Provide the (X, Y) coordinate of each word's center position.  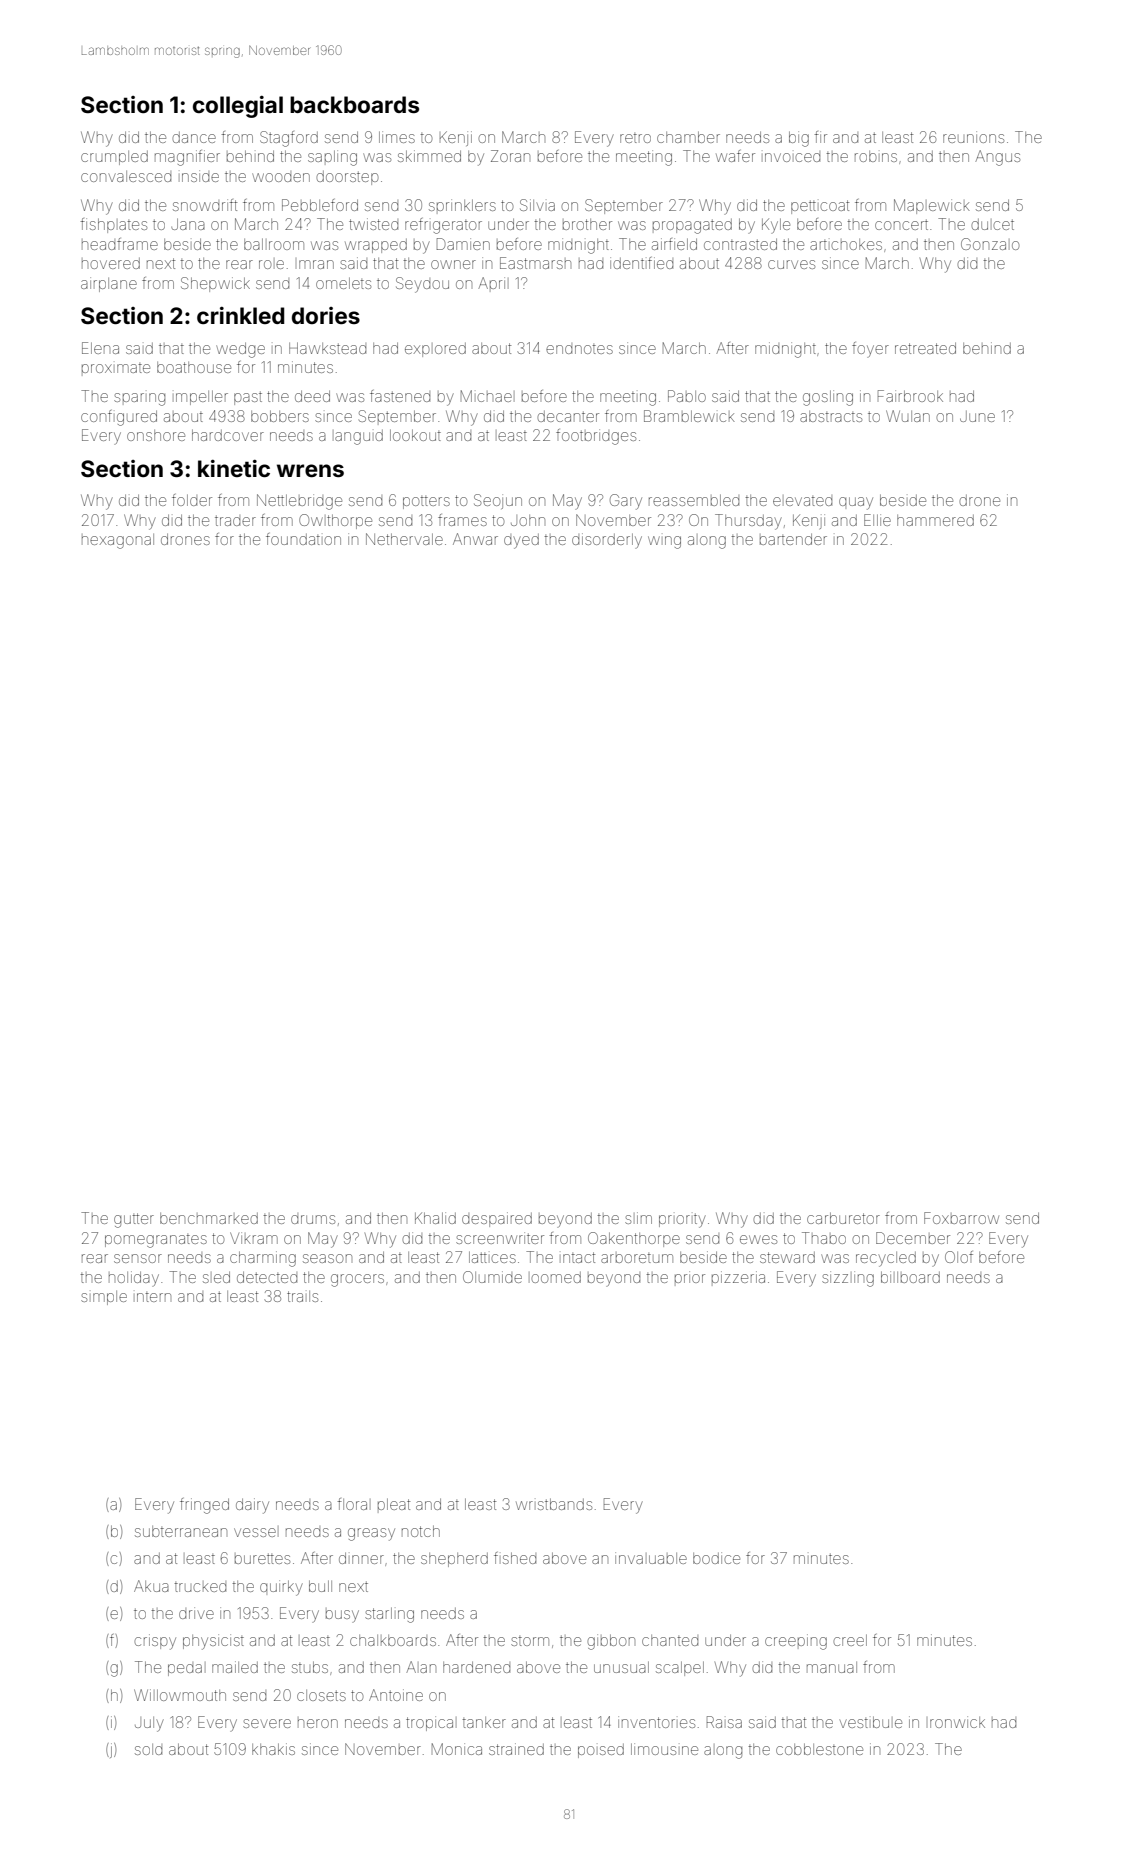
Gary (626, 502)
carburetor (843, 1218)
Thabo (824, 1238)
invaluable (651, 1558)
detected (267, 1277)
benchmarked (209, 1218)
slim (638, 1218)
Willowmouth (180, 1695)
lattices (492, 1257)
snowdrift (205, 205)
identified (641, 263)
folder (192, 500)
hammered (935, 520)
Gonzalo (990, 244)
